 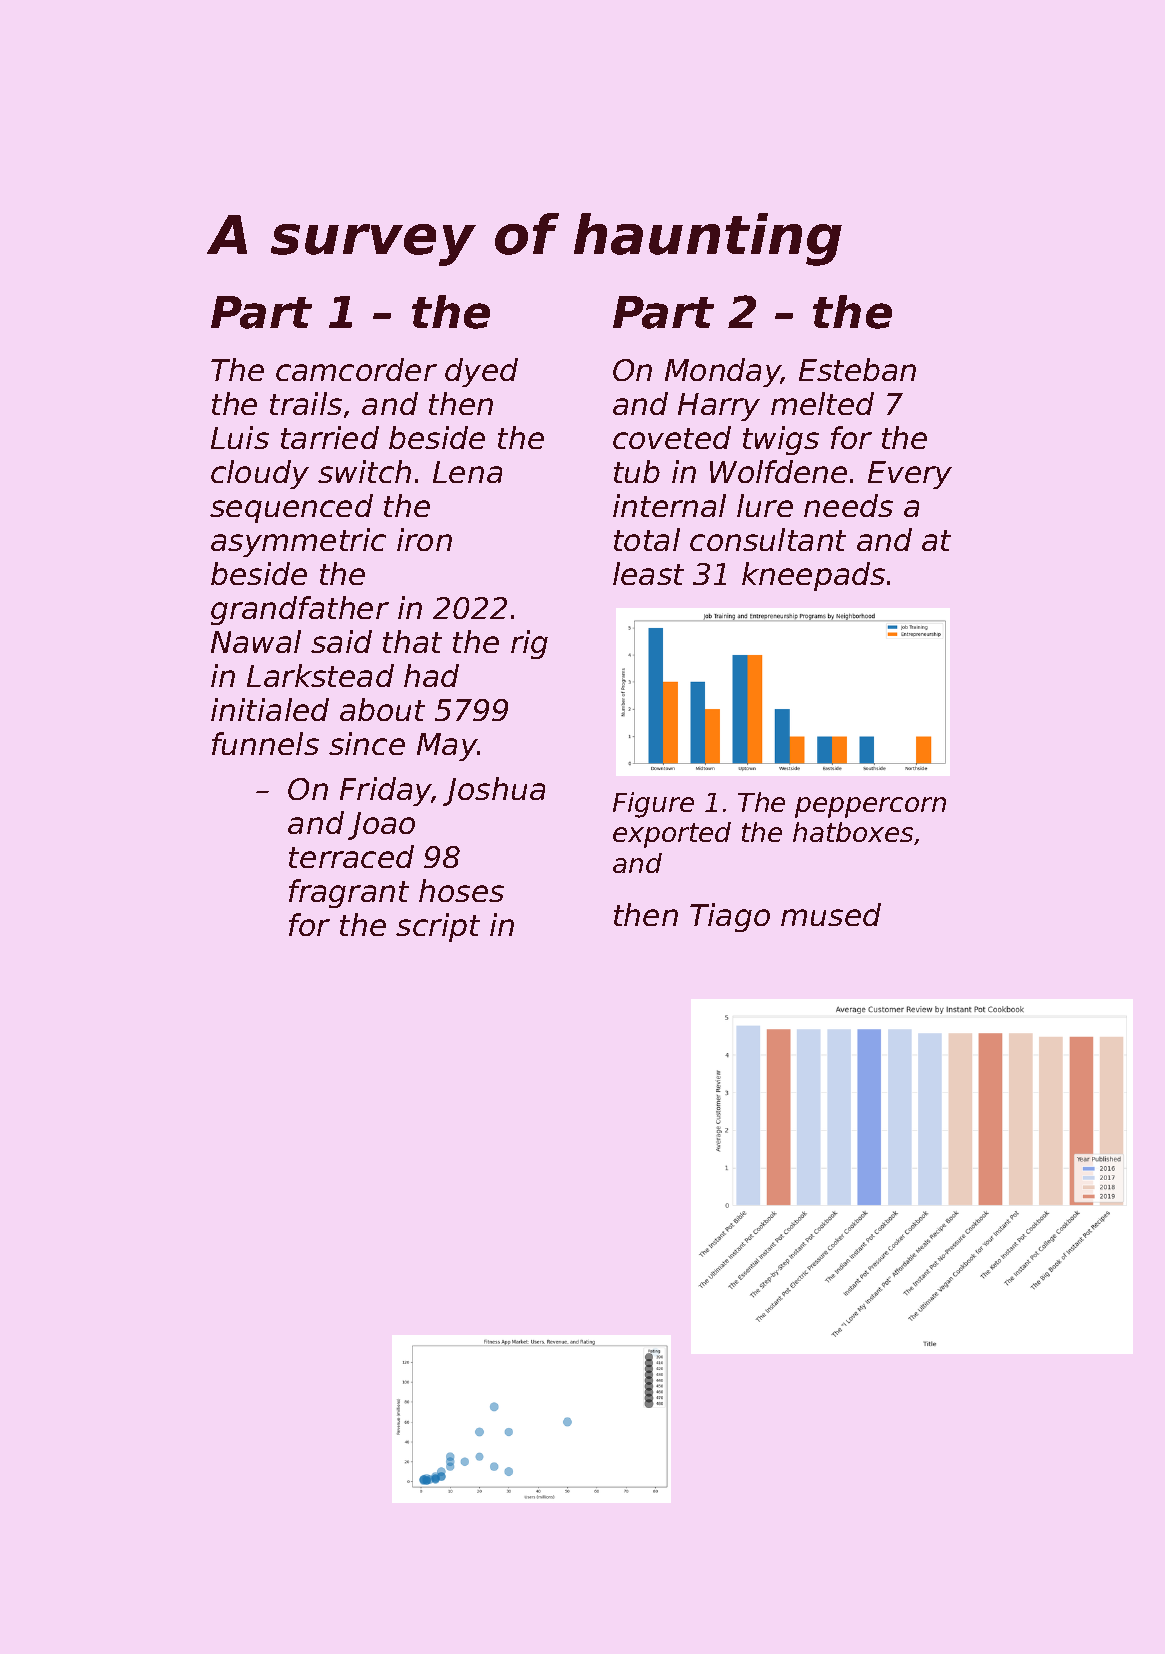 I want to click on switch, so click(x=364, y=471).
